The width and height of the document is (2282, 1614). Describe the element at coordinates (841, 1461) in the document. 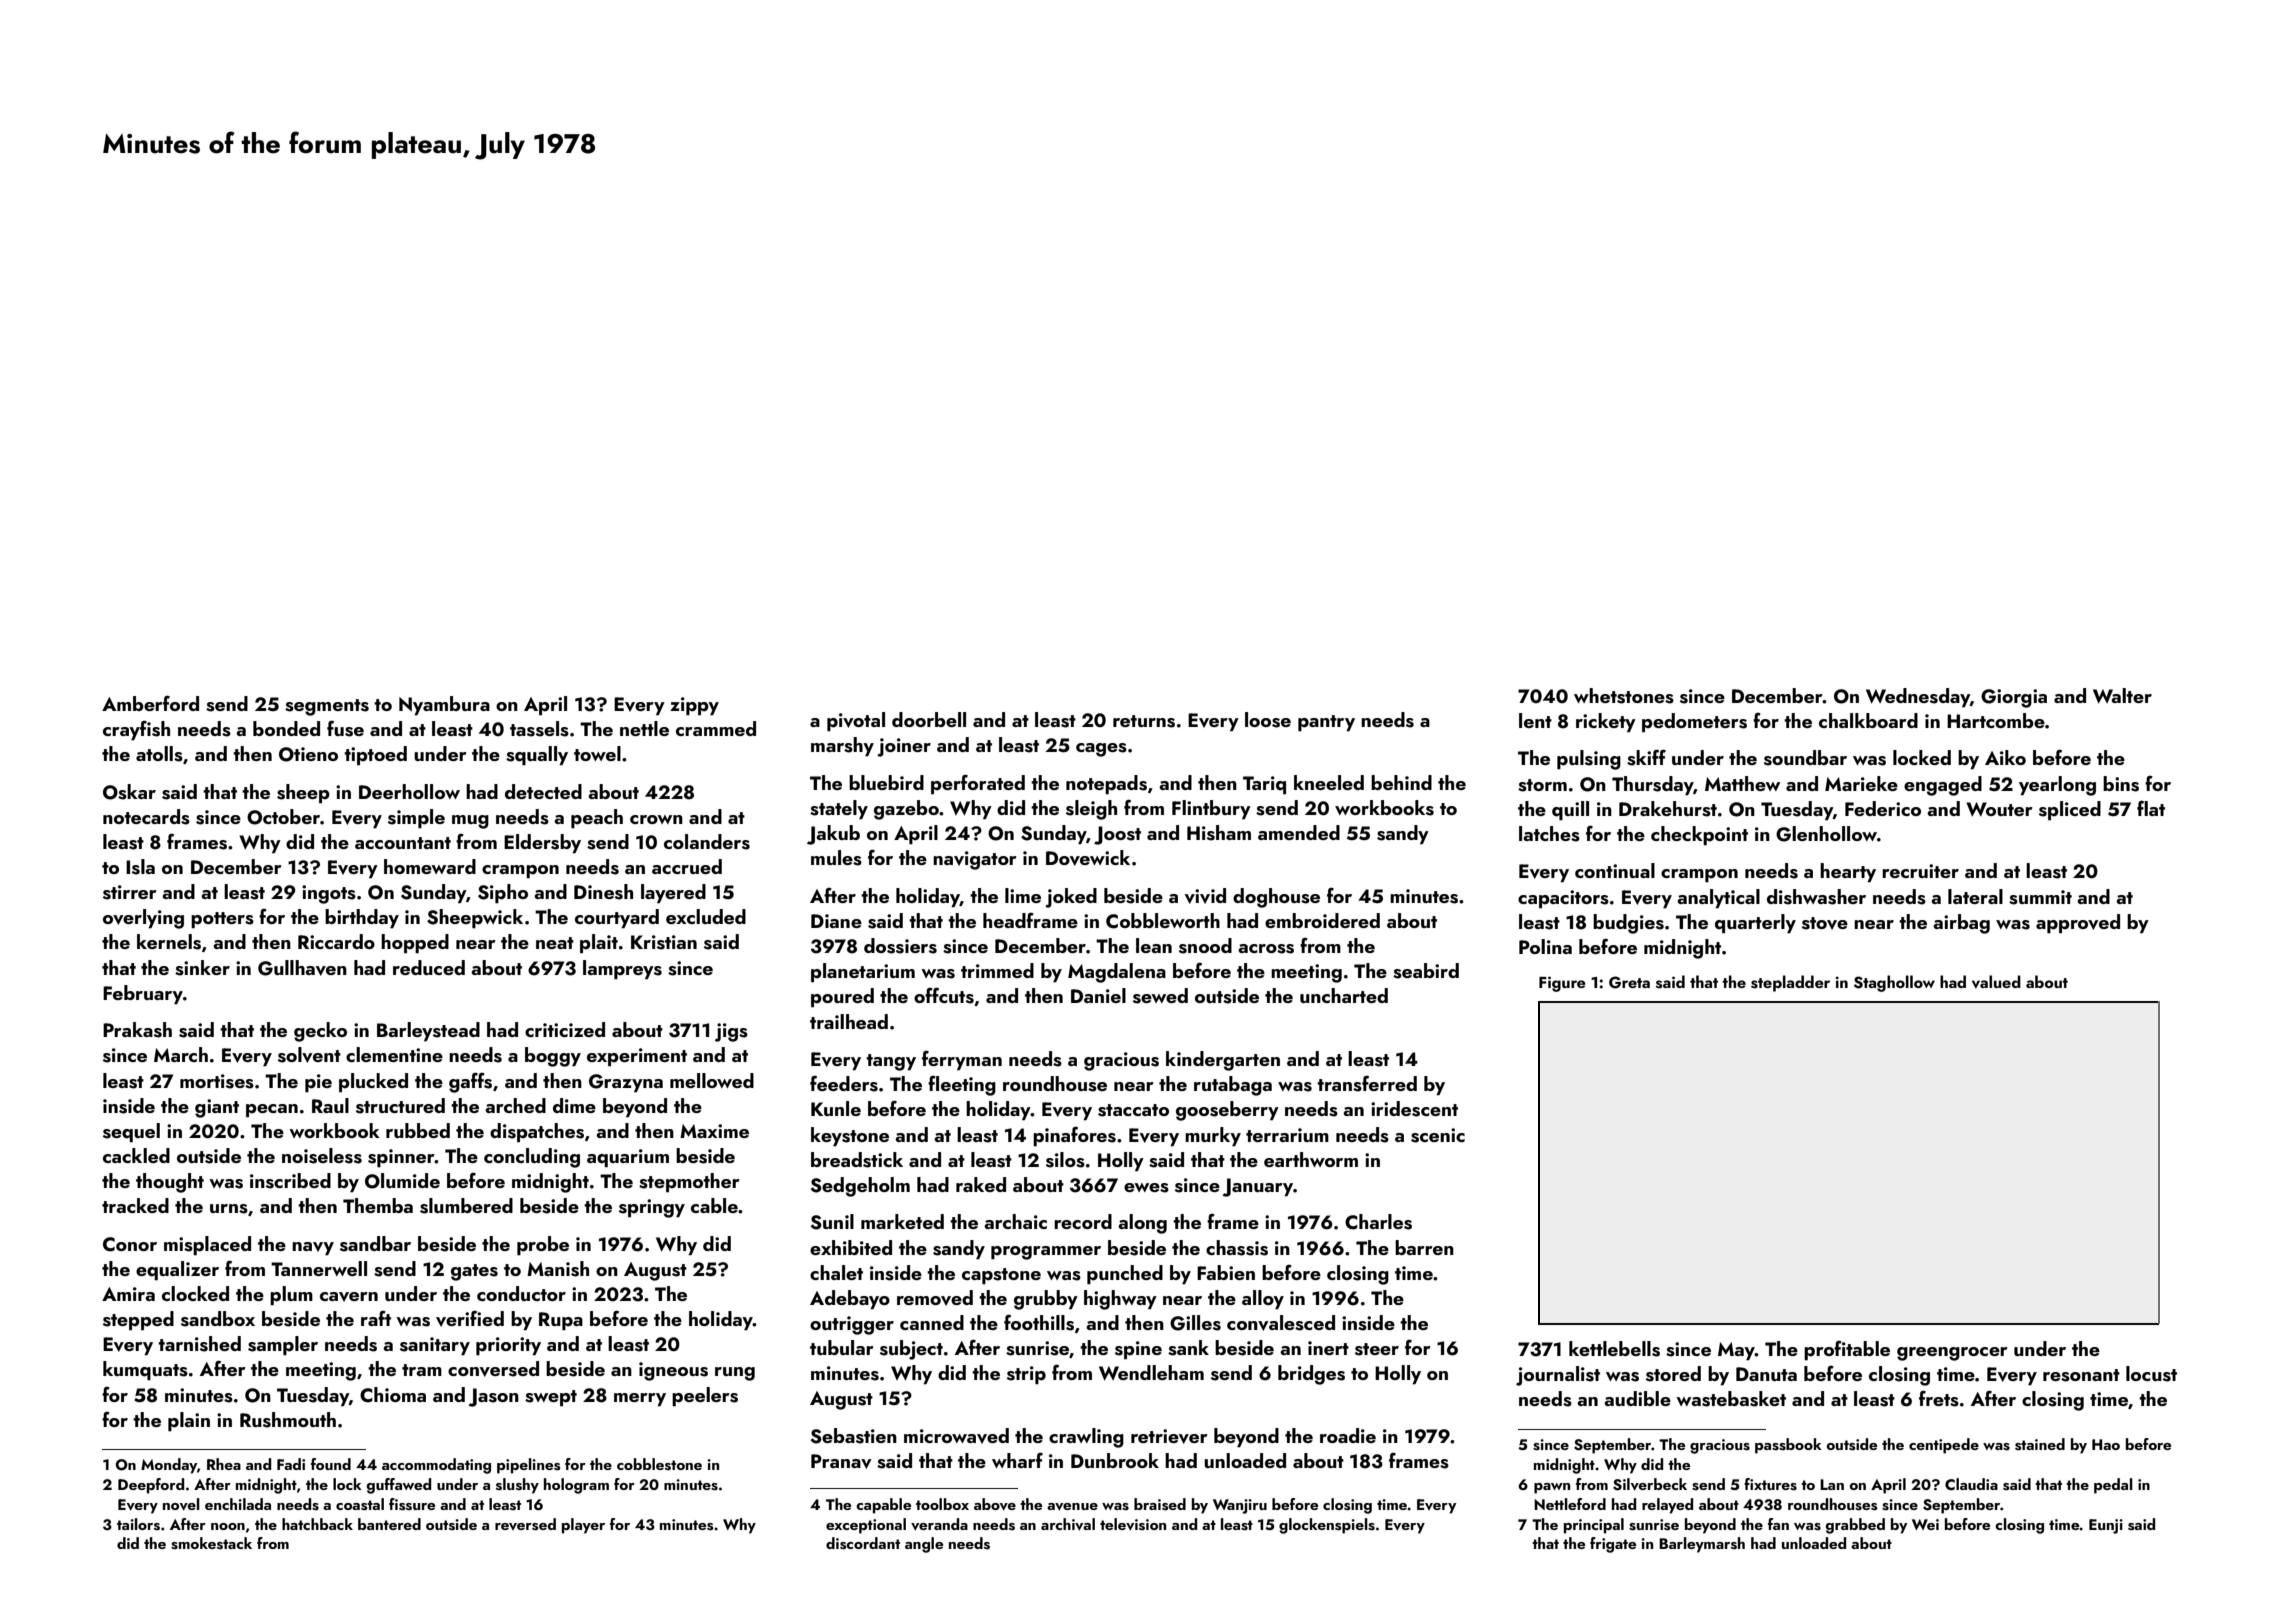

I see `Pranav` at that location.
